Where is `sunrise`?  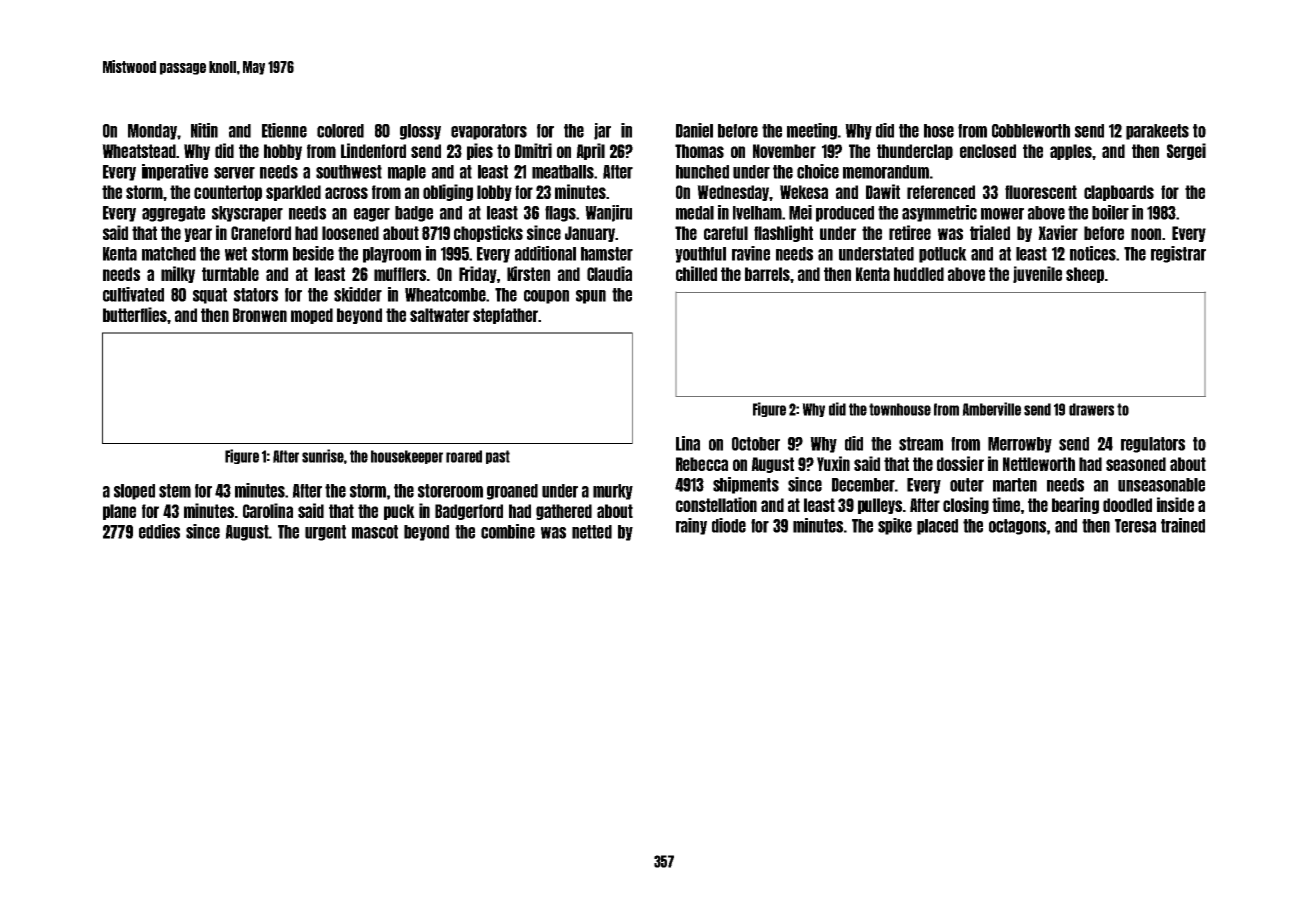
sunrise is located at coordinates (323, 456).
